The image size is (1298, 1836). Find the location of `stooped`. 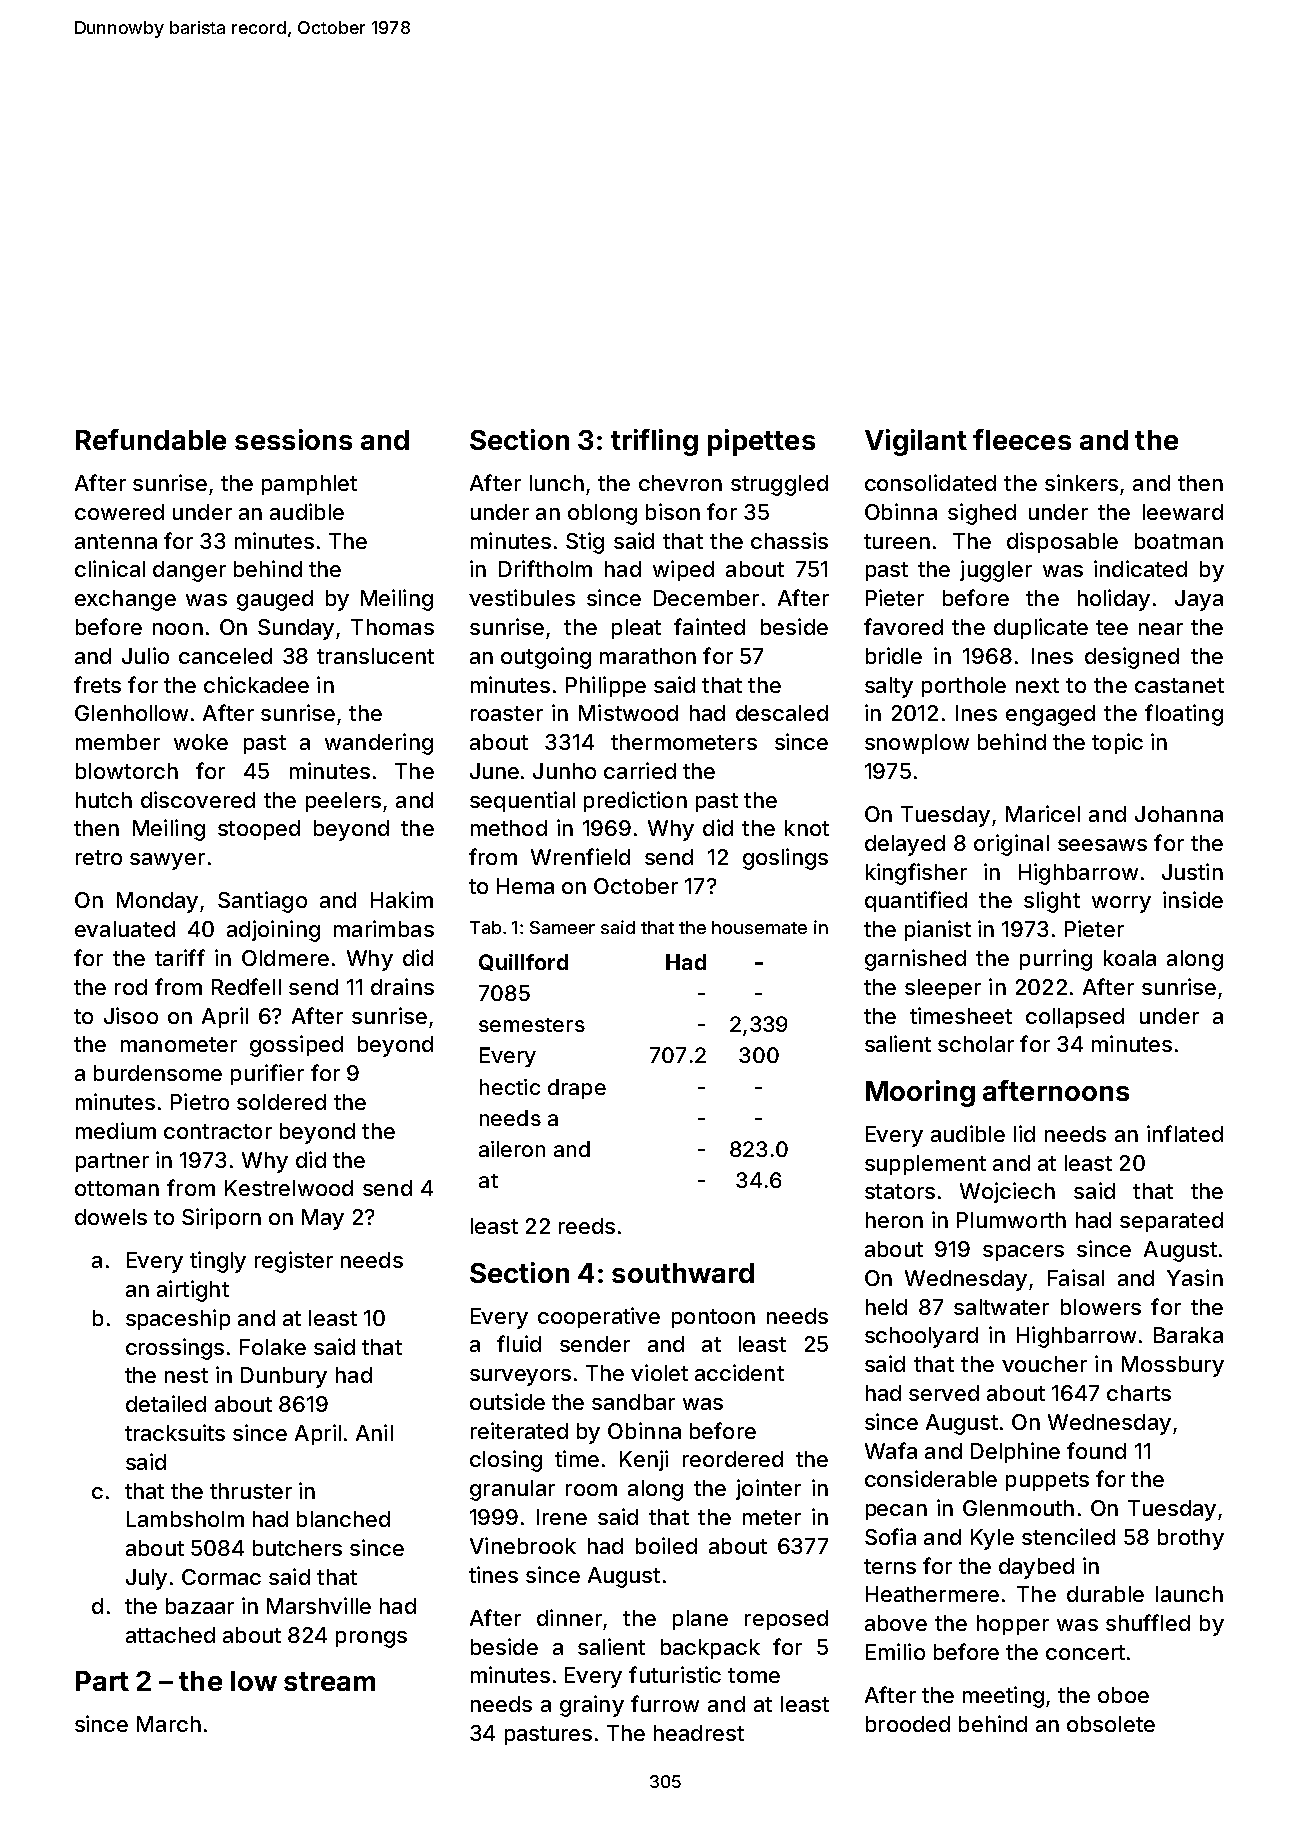

stooped is located at coordinates (259, 830).
